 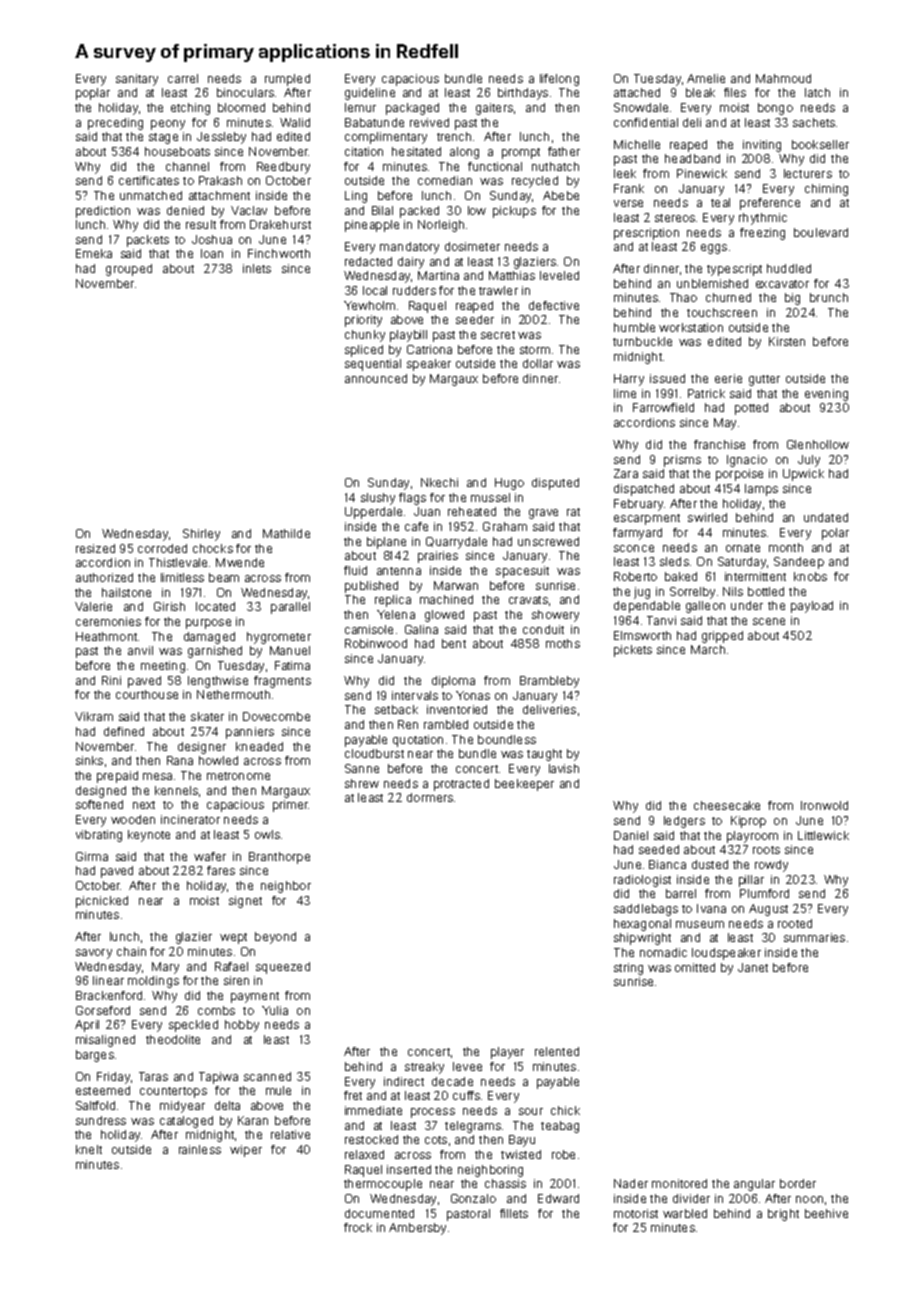 I want to click on potted, so click(x=751, y=409).
